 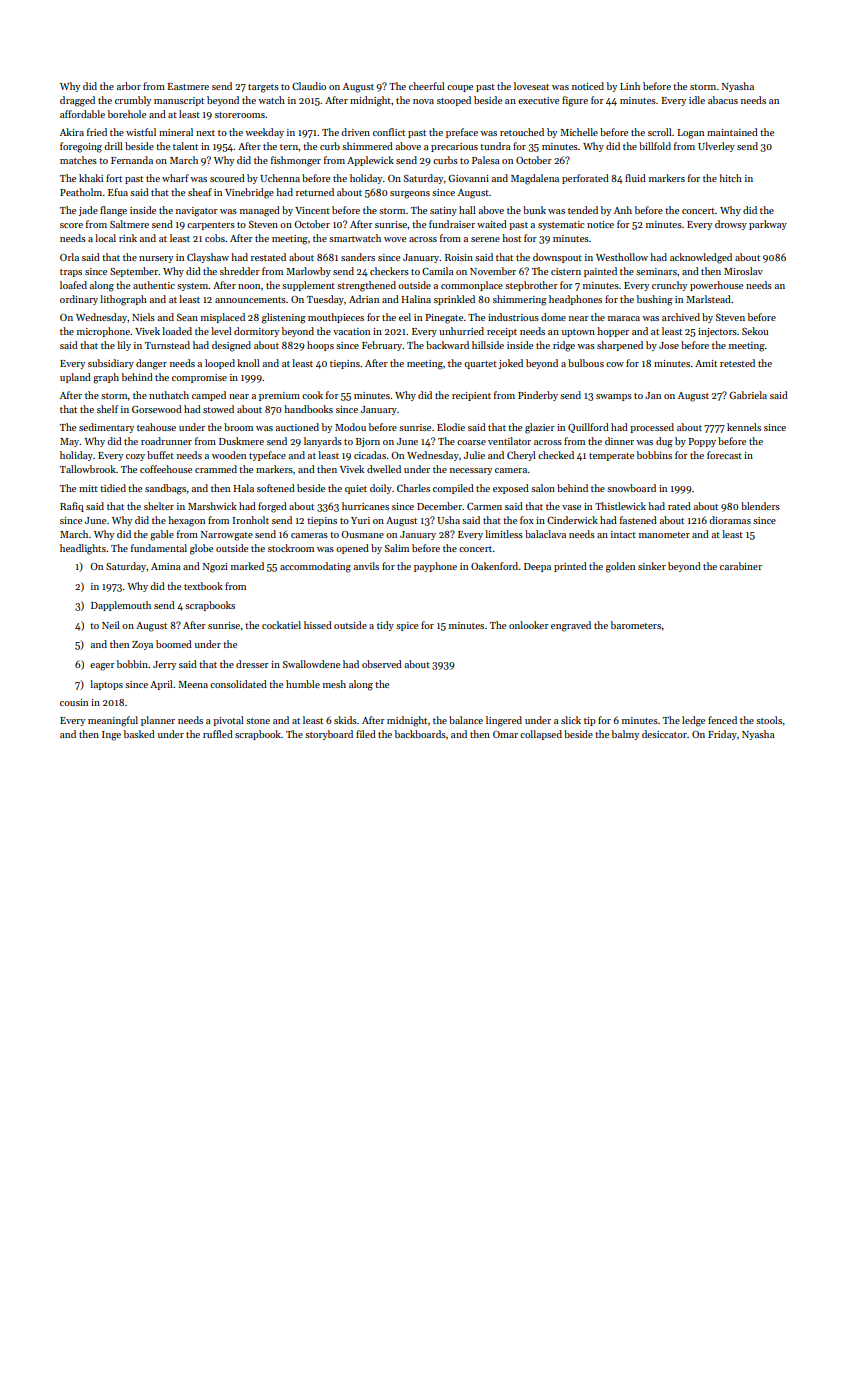 I want to click on basked, so click(x=139, y=734).
